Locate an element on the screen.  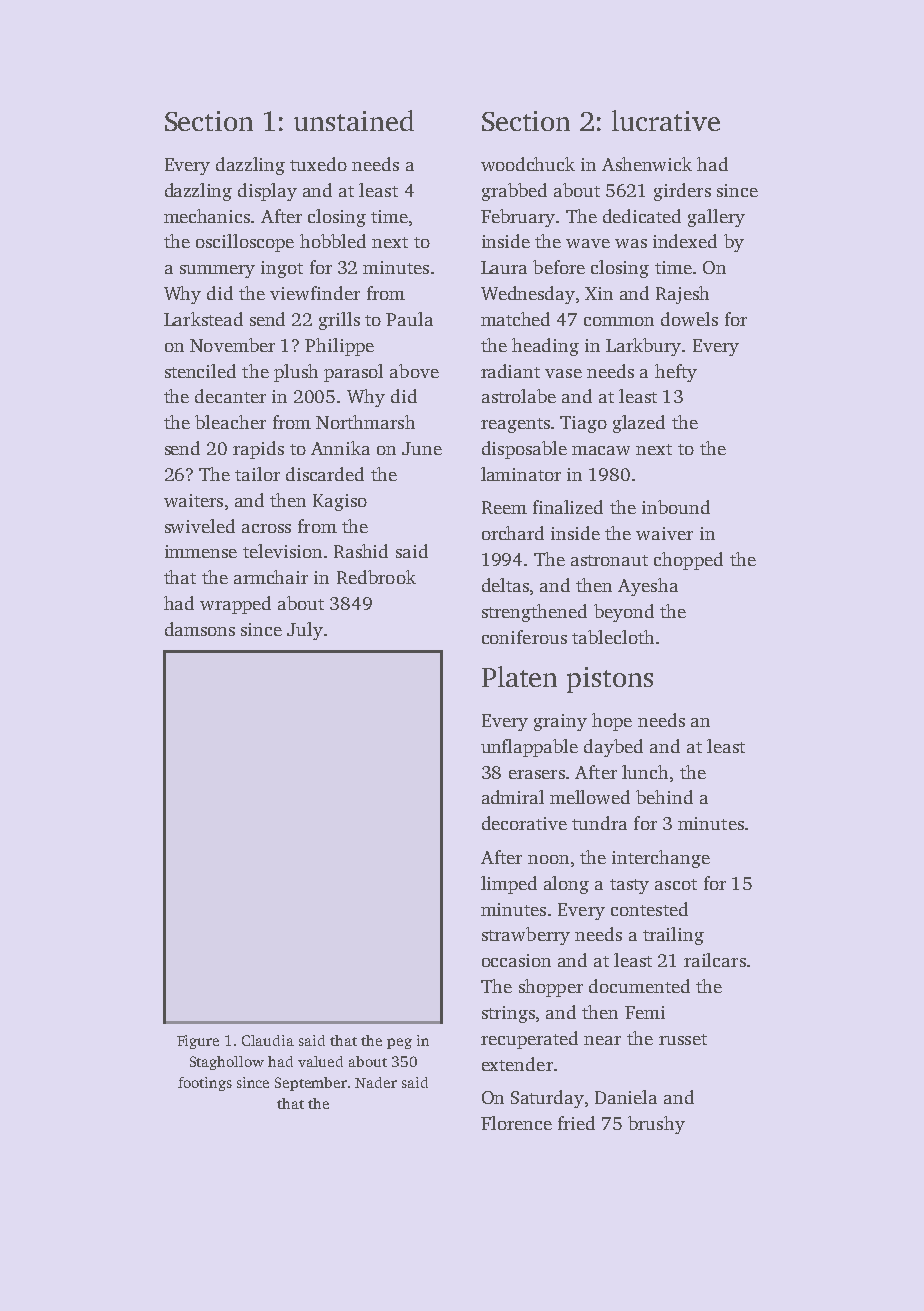
immense is located at coordinates (201, 551).
